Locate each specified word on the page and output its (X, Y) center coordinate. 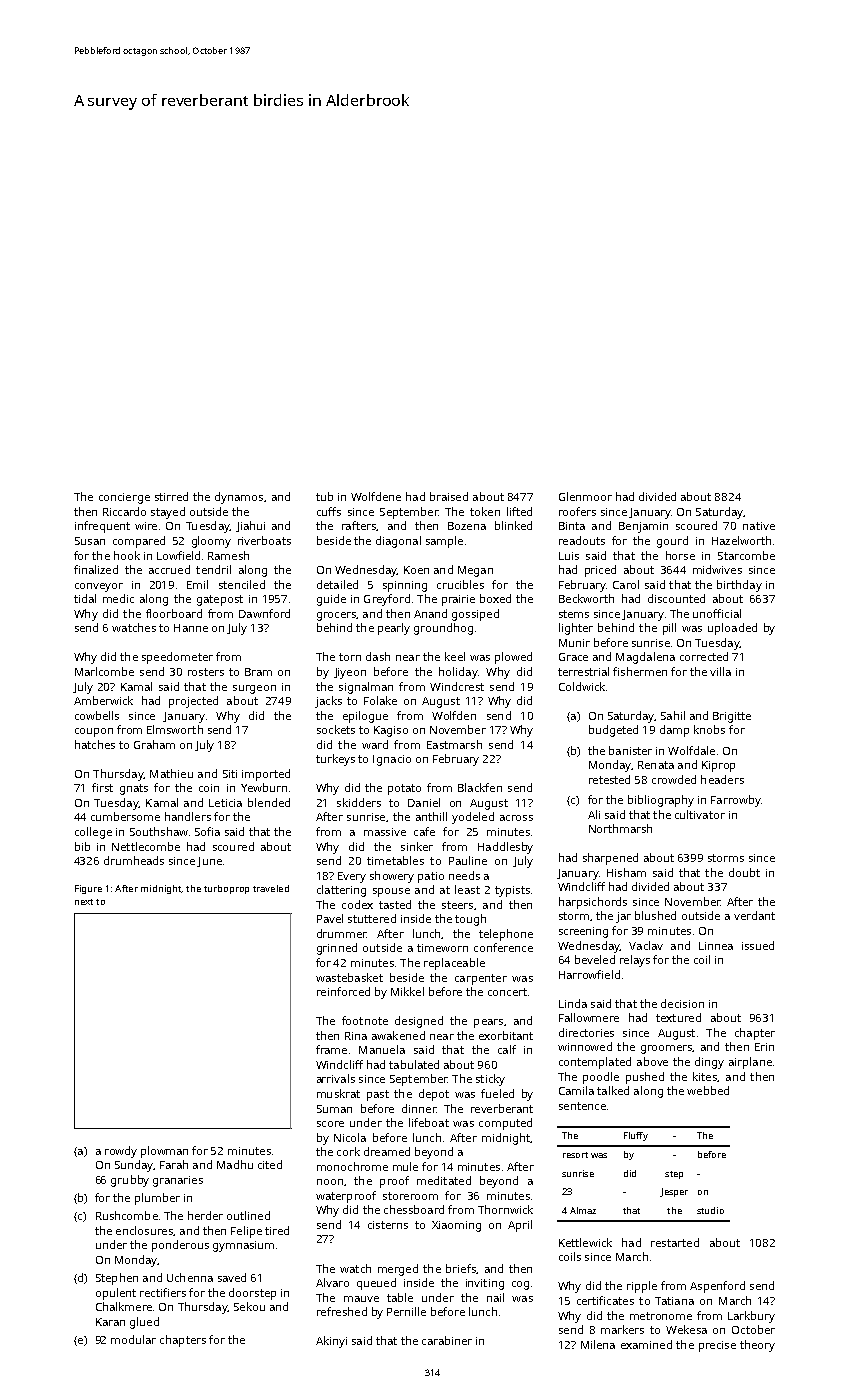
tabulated (414, 1064)
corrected (704, 656)
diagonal (398, 542)
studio (710, 1210)
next (84, 902)
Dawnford (264, 613)
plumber (157, 1199)
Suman (334, 1109)
